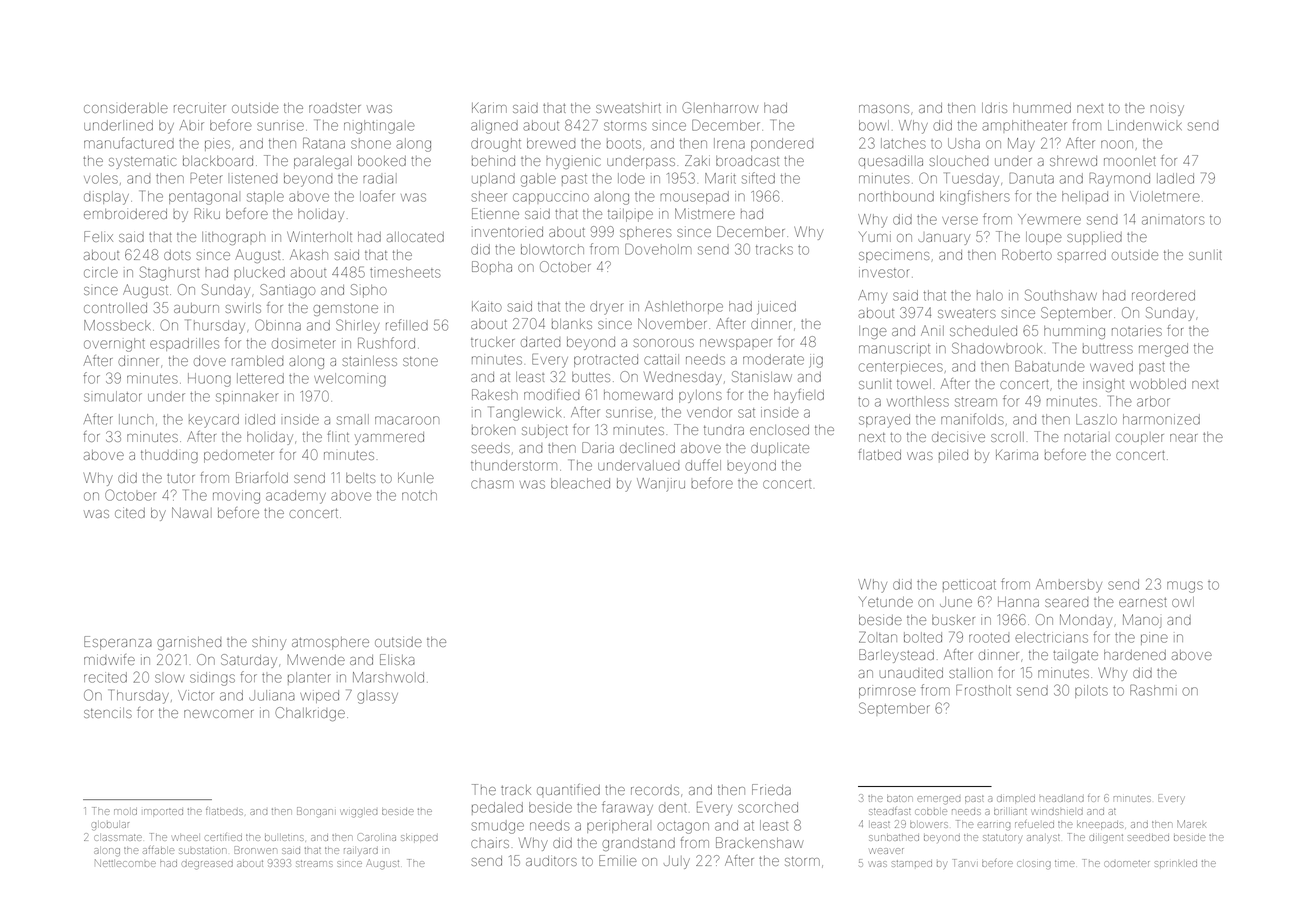 This screenshot has width=1308, height=924. Describe the element at coordinates (661, 484) in the screenshot. I see `Wanjiru` at that location.
